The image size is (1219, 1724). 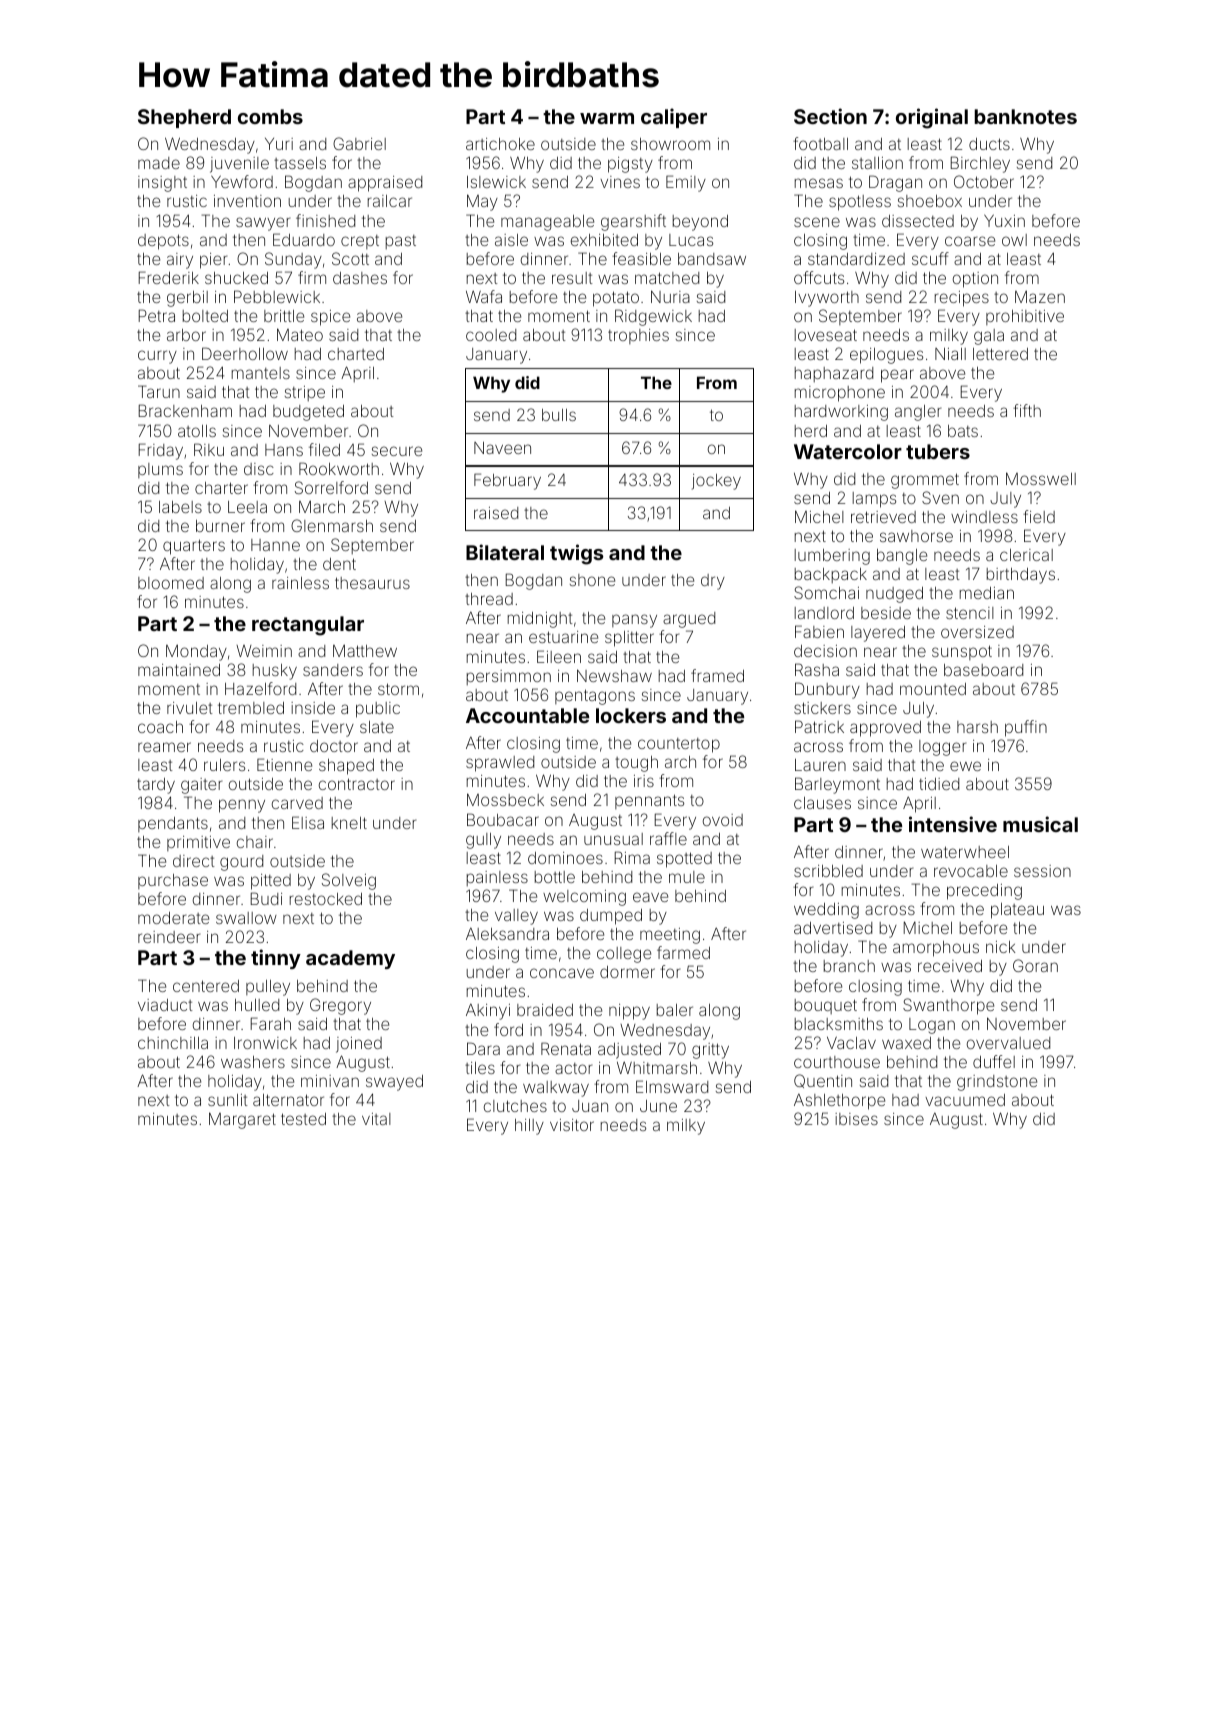 I want to click on Tarun, so click(x=159, y=391).
